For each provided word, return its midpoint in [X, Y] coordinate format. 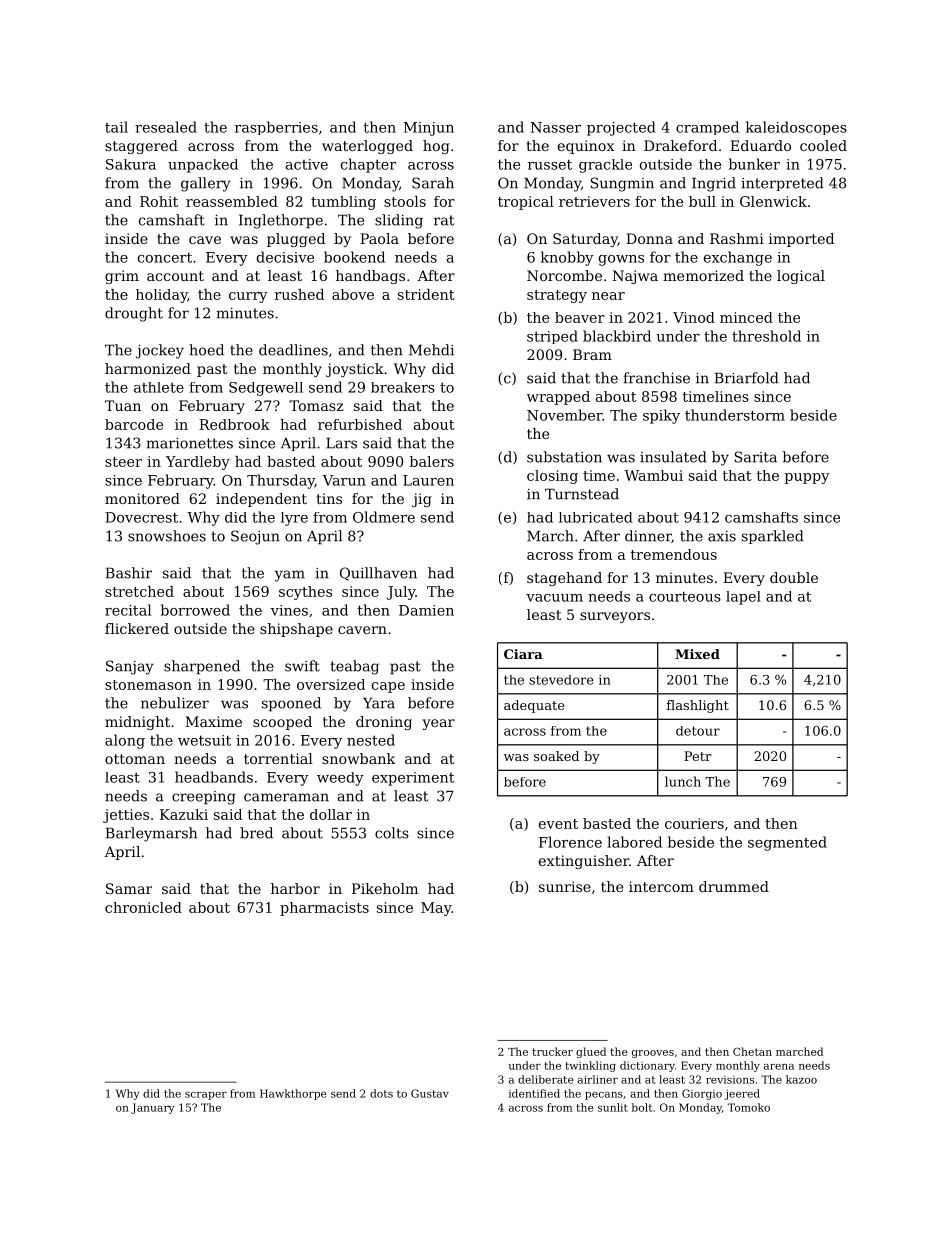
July [401, 593]
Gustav [430, 1093]
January [153, 1108]
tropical [526, 203]
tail [116, 127]
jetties [126, 816]
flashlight [698, 706]
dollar [331, 814]
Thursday [281, 481]
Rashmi [737, 238]
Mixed [697, 654]
